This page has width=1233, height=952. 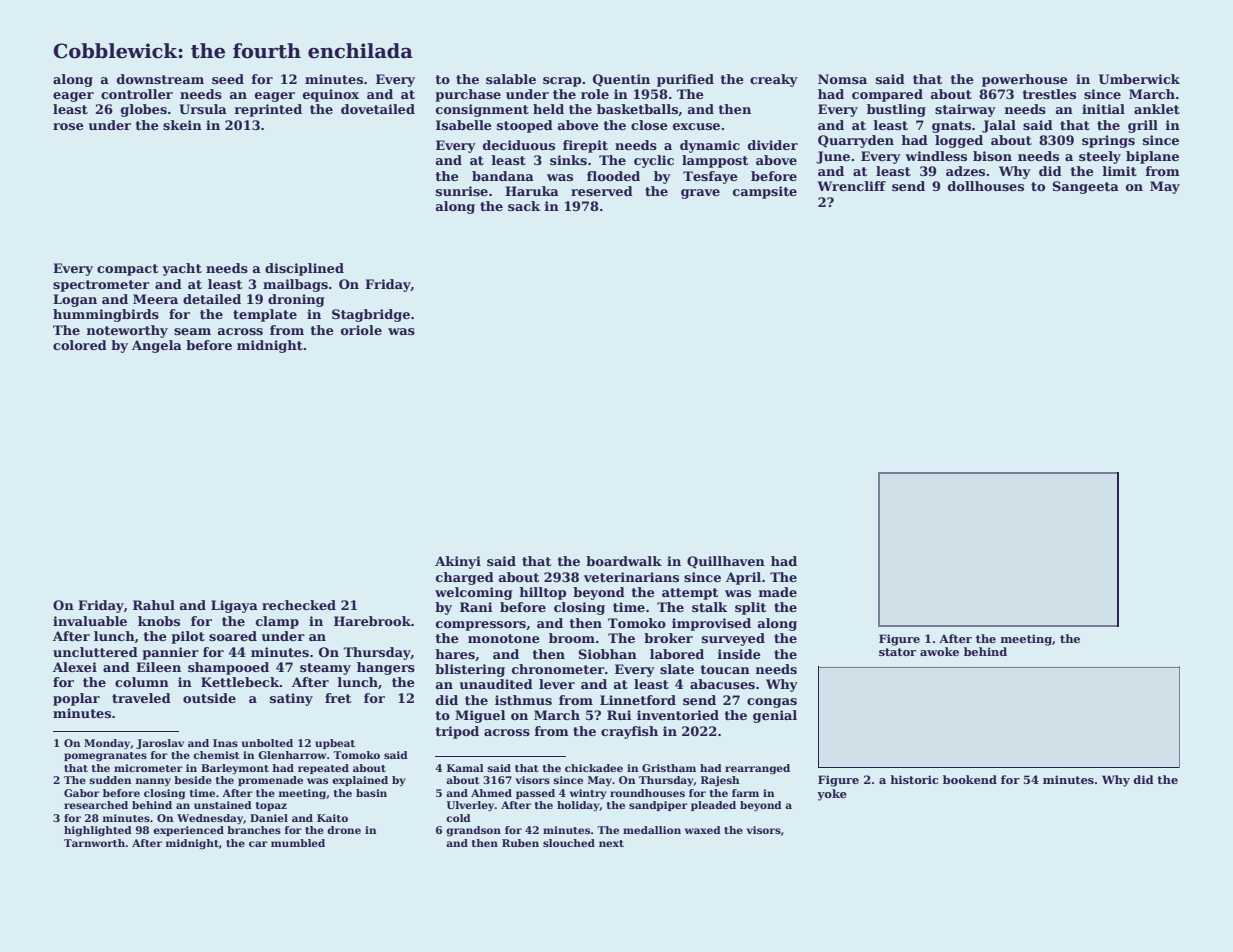 What do you see at coordinates (465, 768) in the page?
I see `Kamal` at bounding box center [465, 768].
